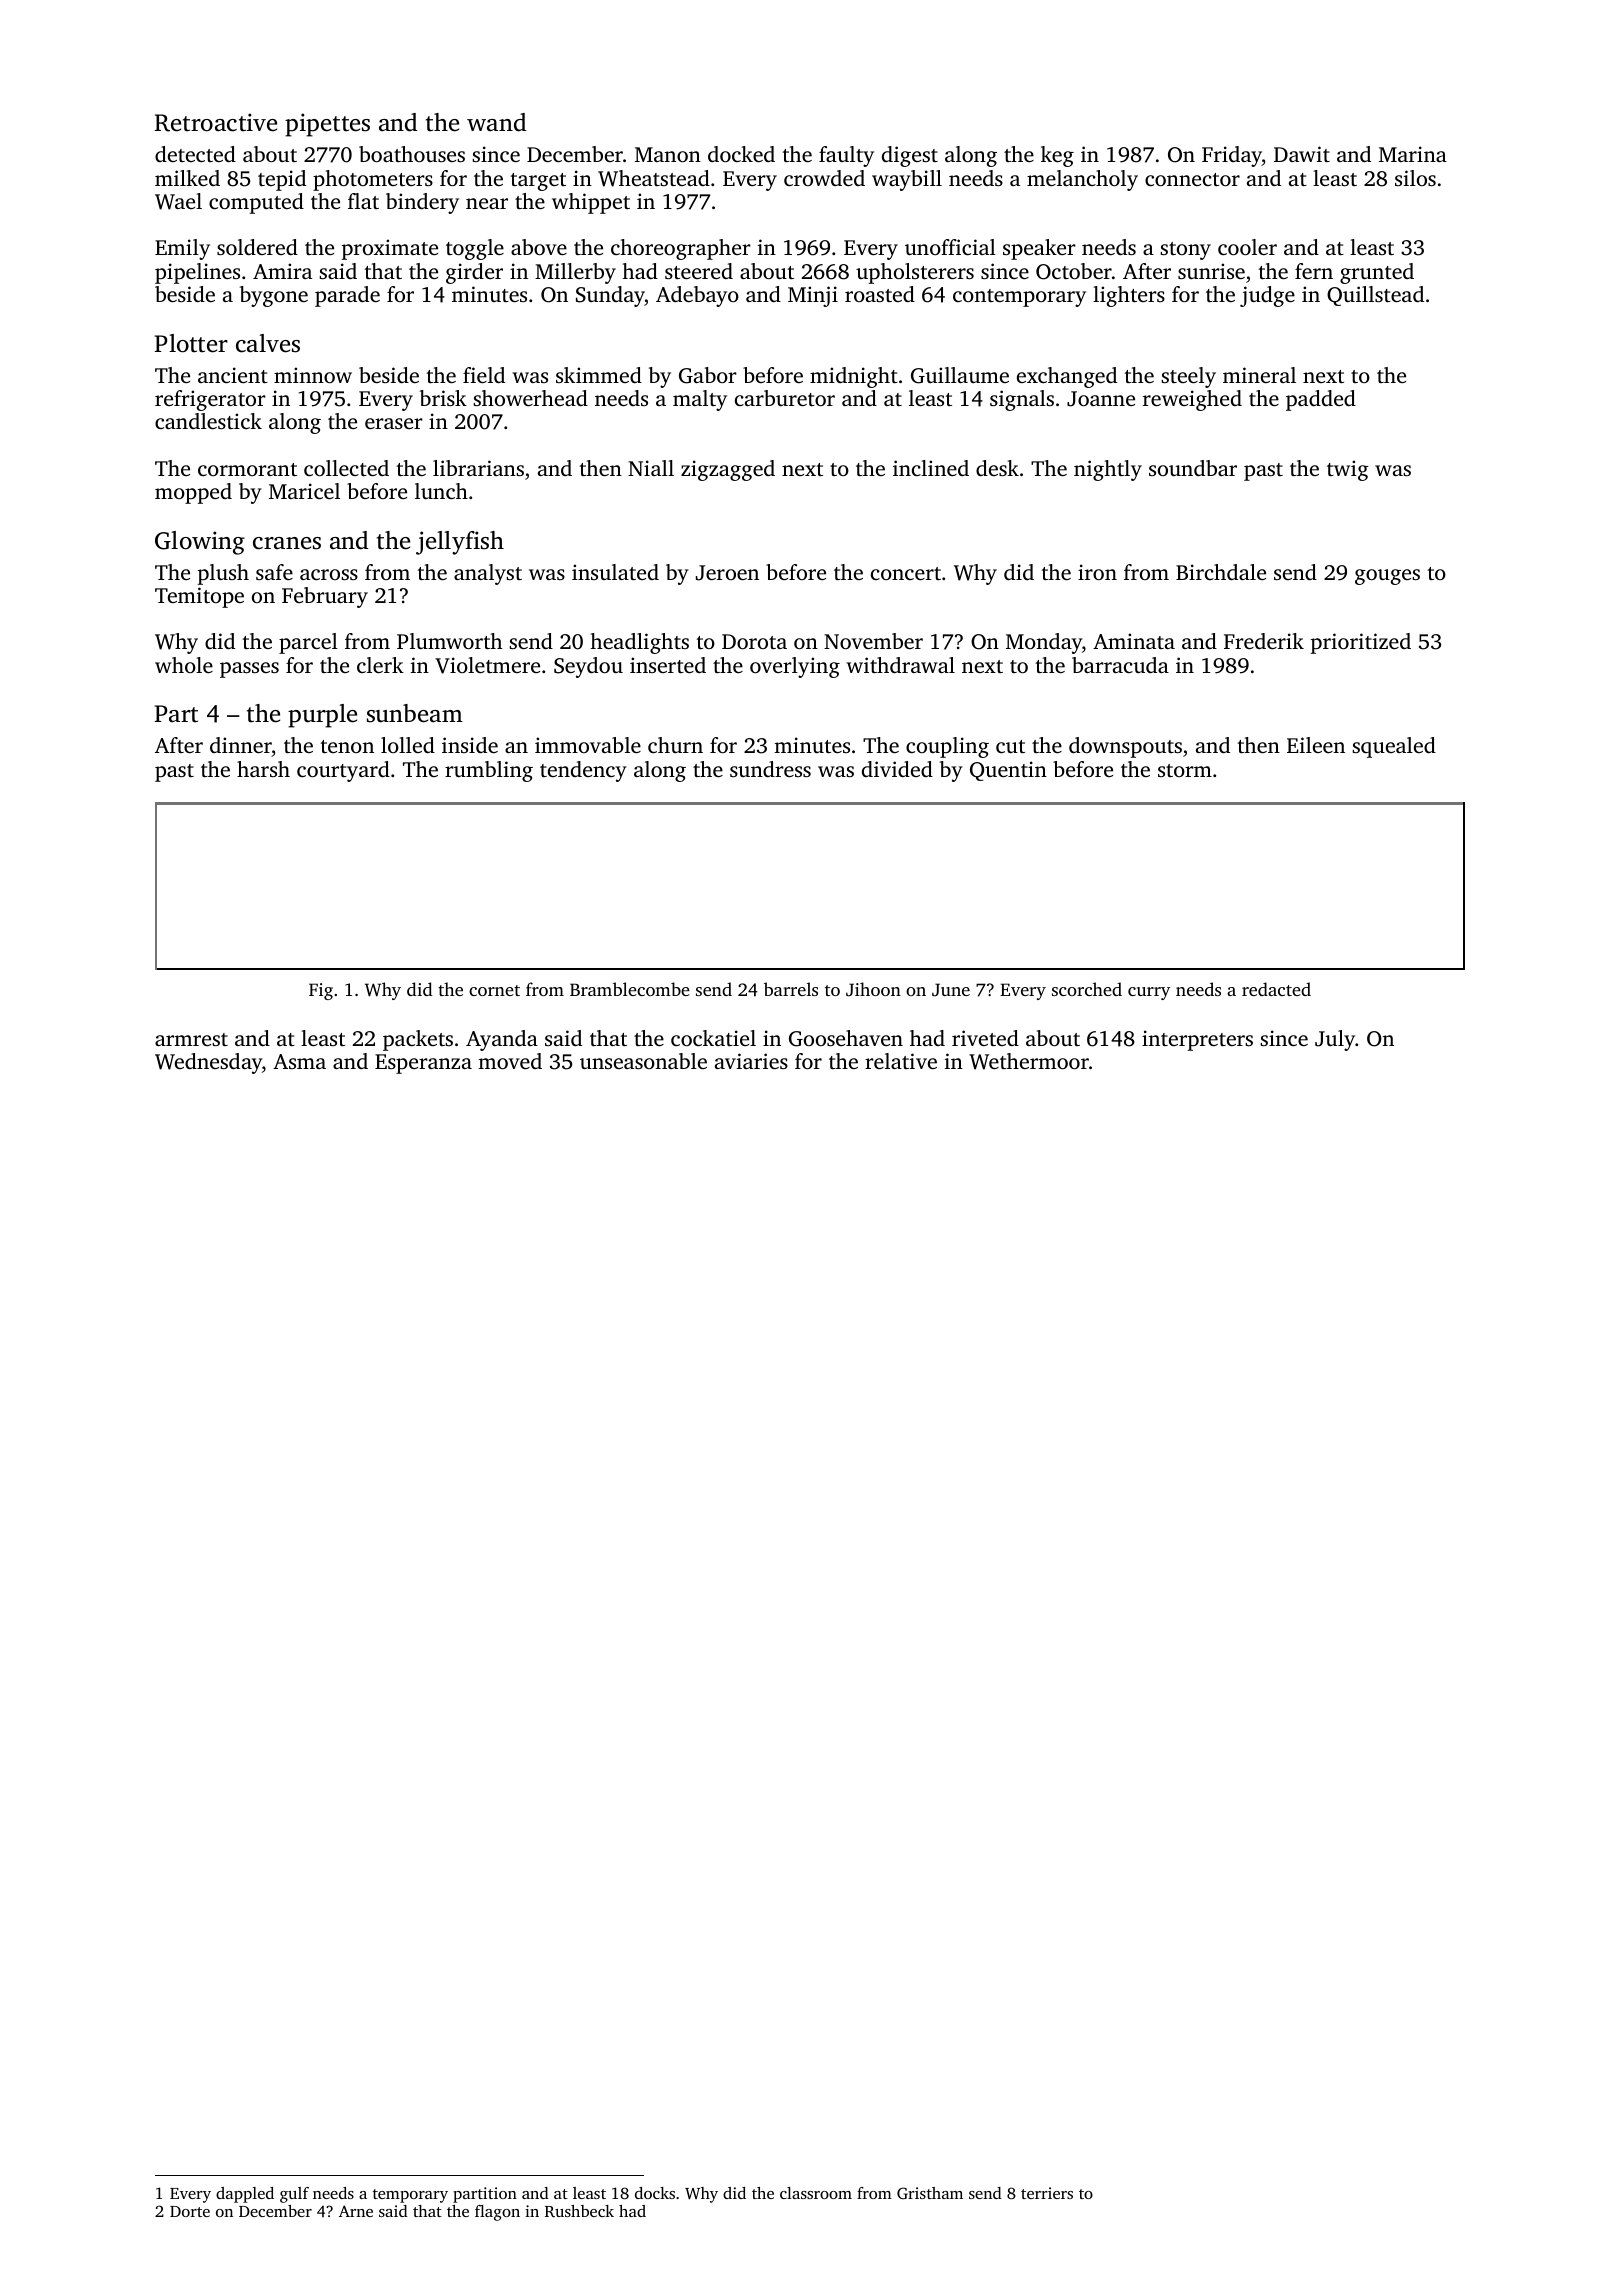 The image size is (1620, 2292). I want to click on docks, so click(655, 2193).
